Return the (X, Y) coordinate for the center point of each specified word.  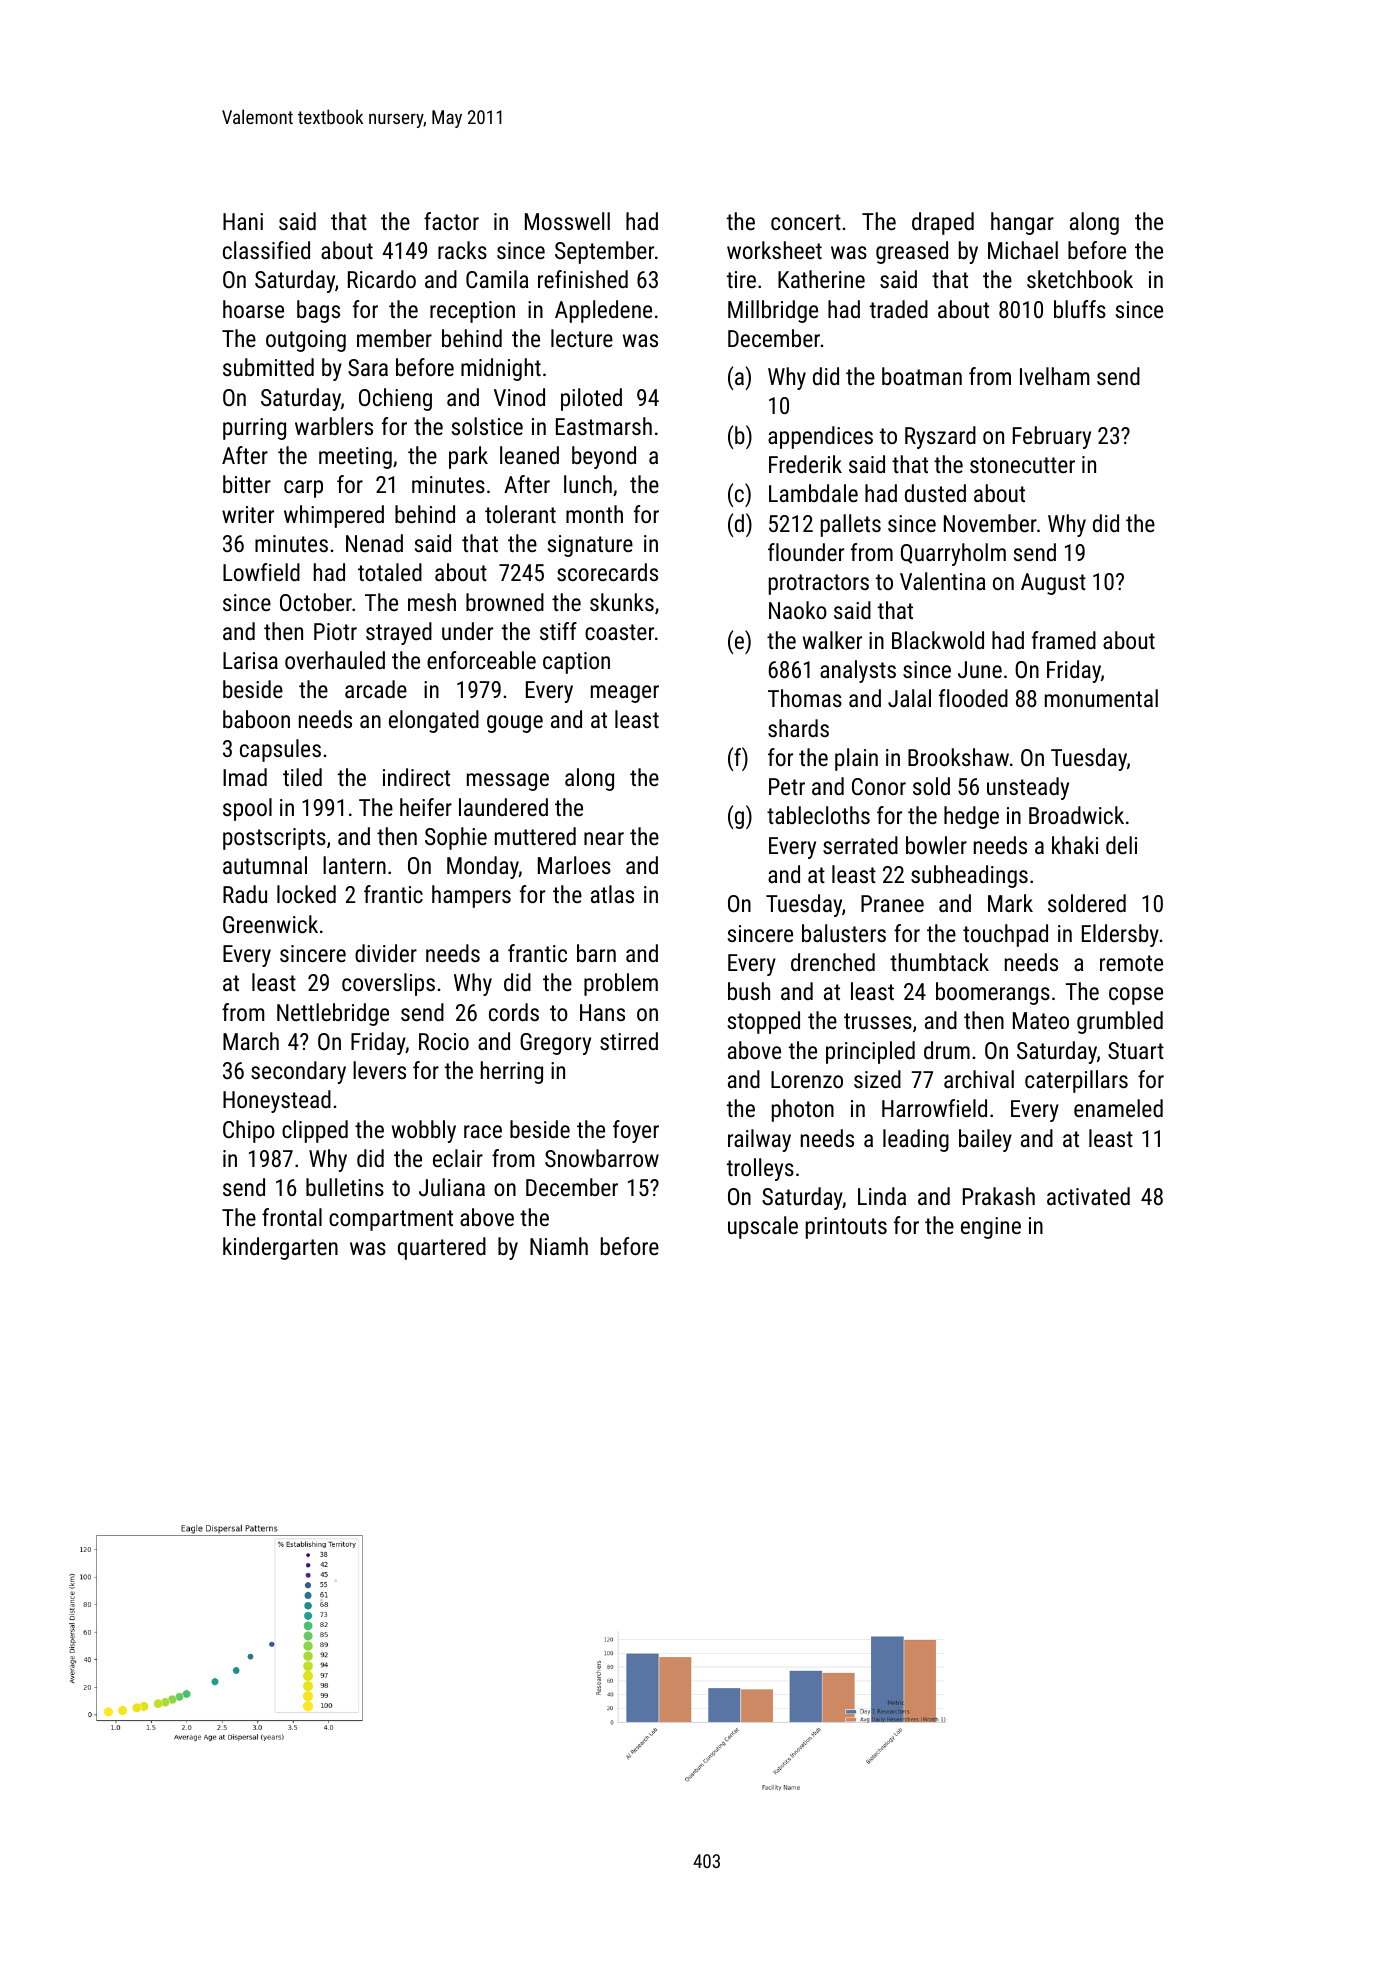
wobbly (424, 1131)
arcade (376, 689)
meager (625, 694)
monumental (1101, 698)
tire (741, 279)
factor (451, 221)
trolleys (760, 1169)
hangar (1022, 223)
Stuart (1136, 1050)
